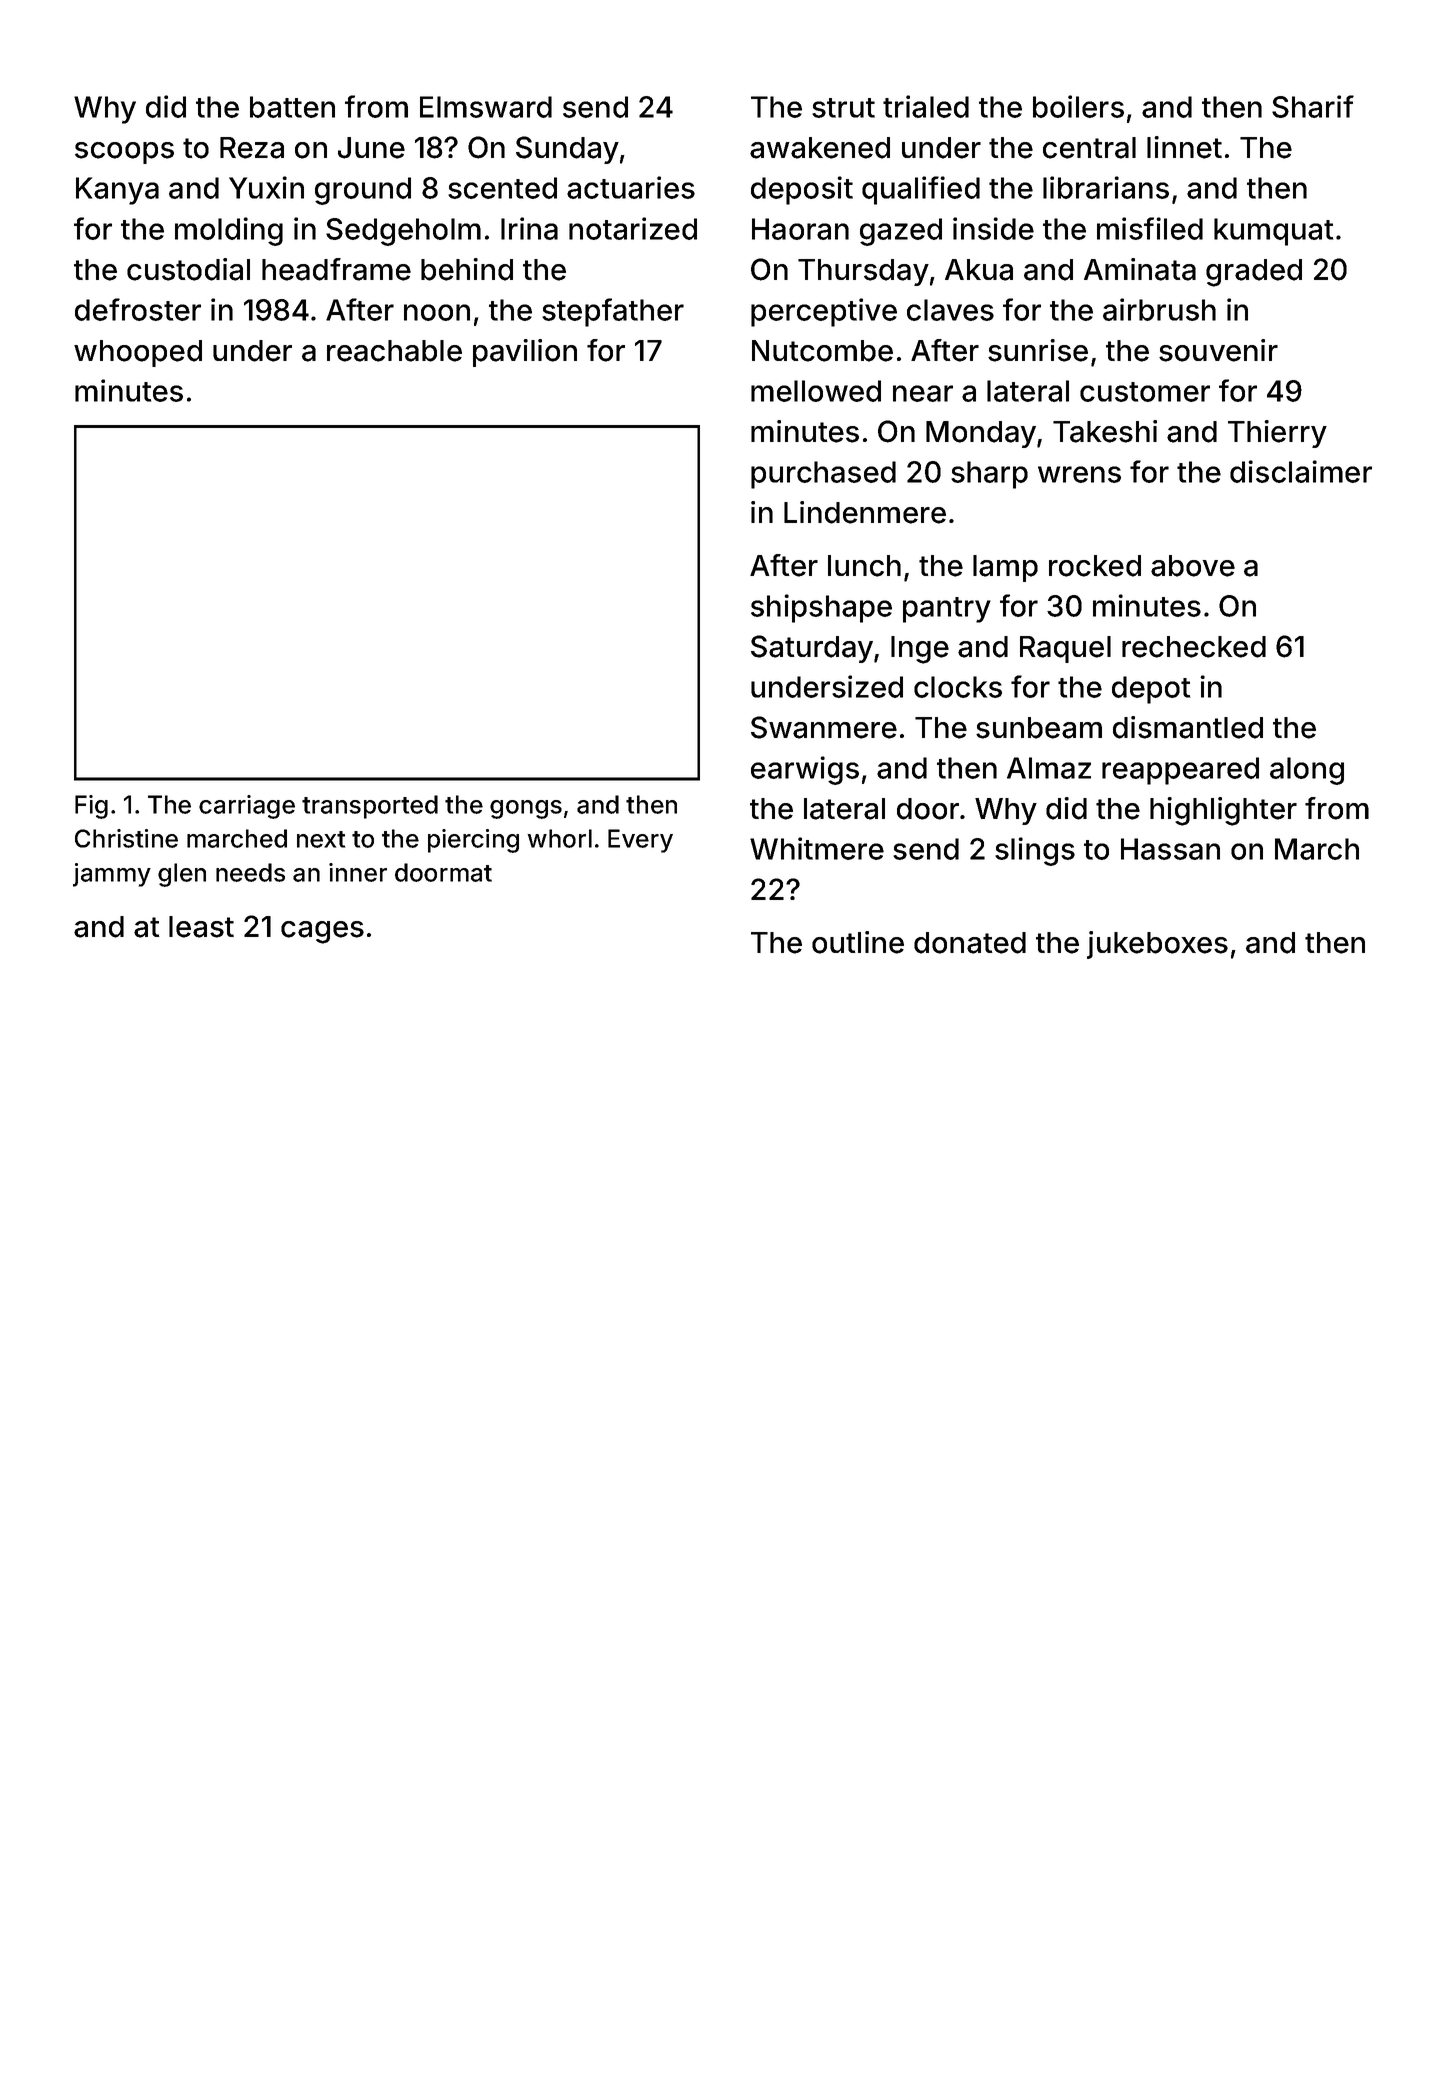 Image resolution: width=1450 pixels, height=2100 pixels. Describe the element at coordinates (824, 727) in the screenshot. I see `Swanmere` at that location.
